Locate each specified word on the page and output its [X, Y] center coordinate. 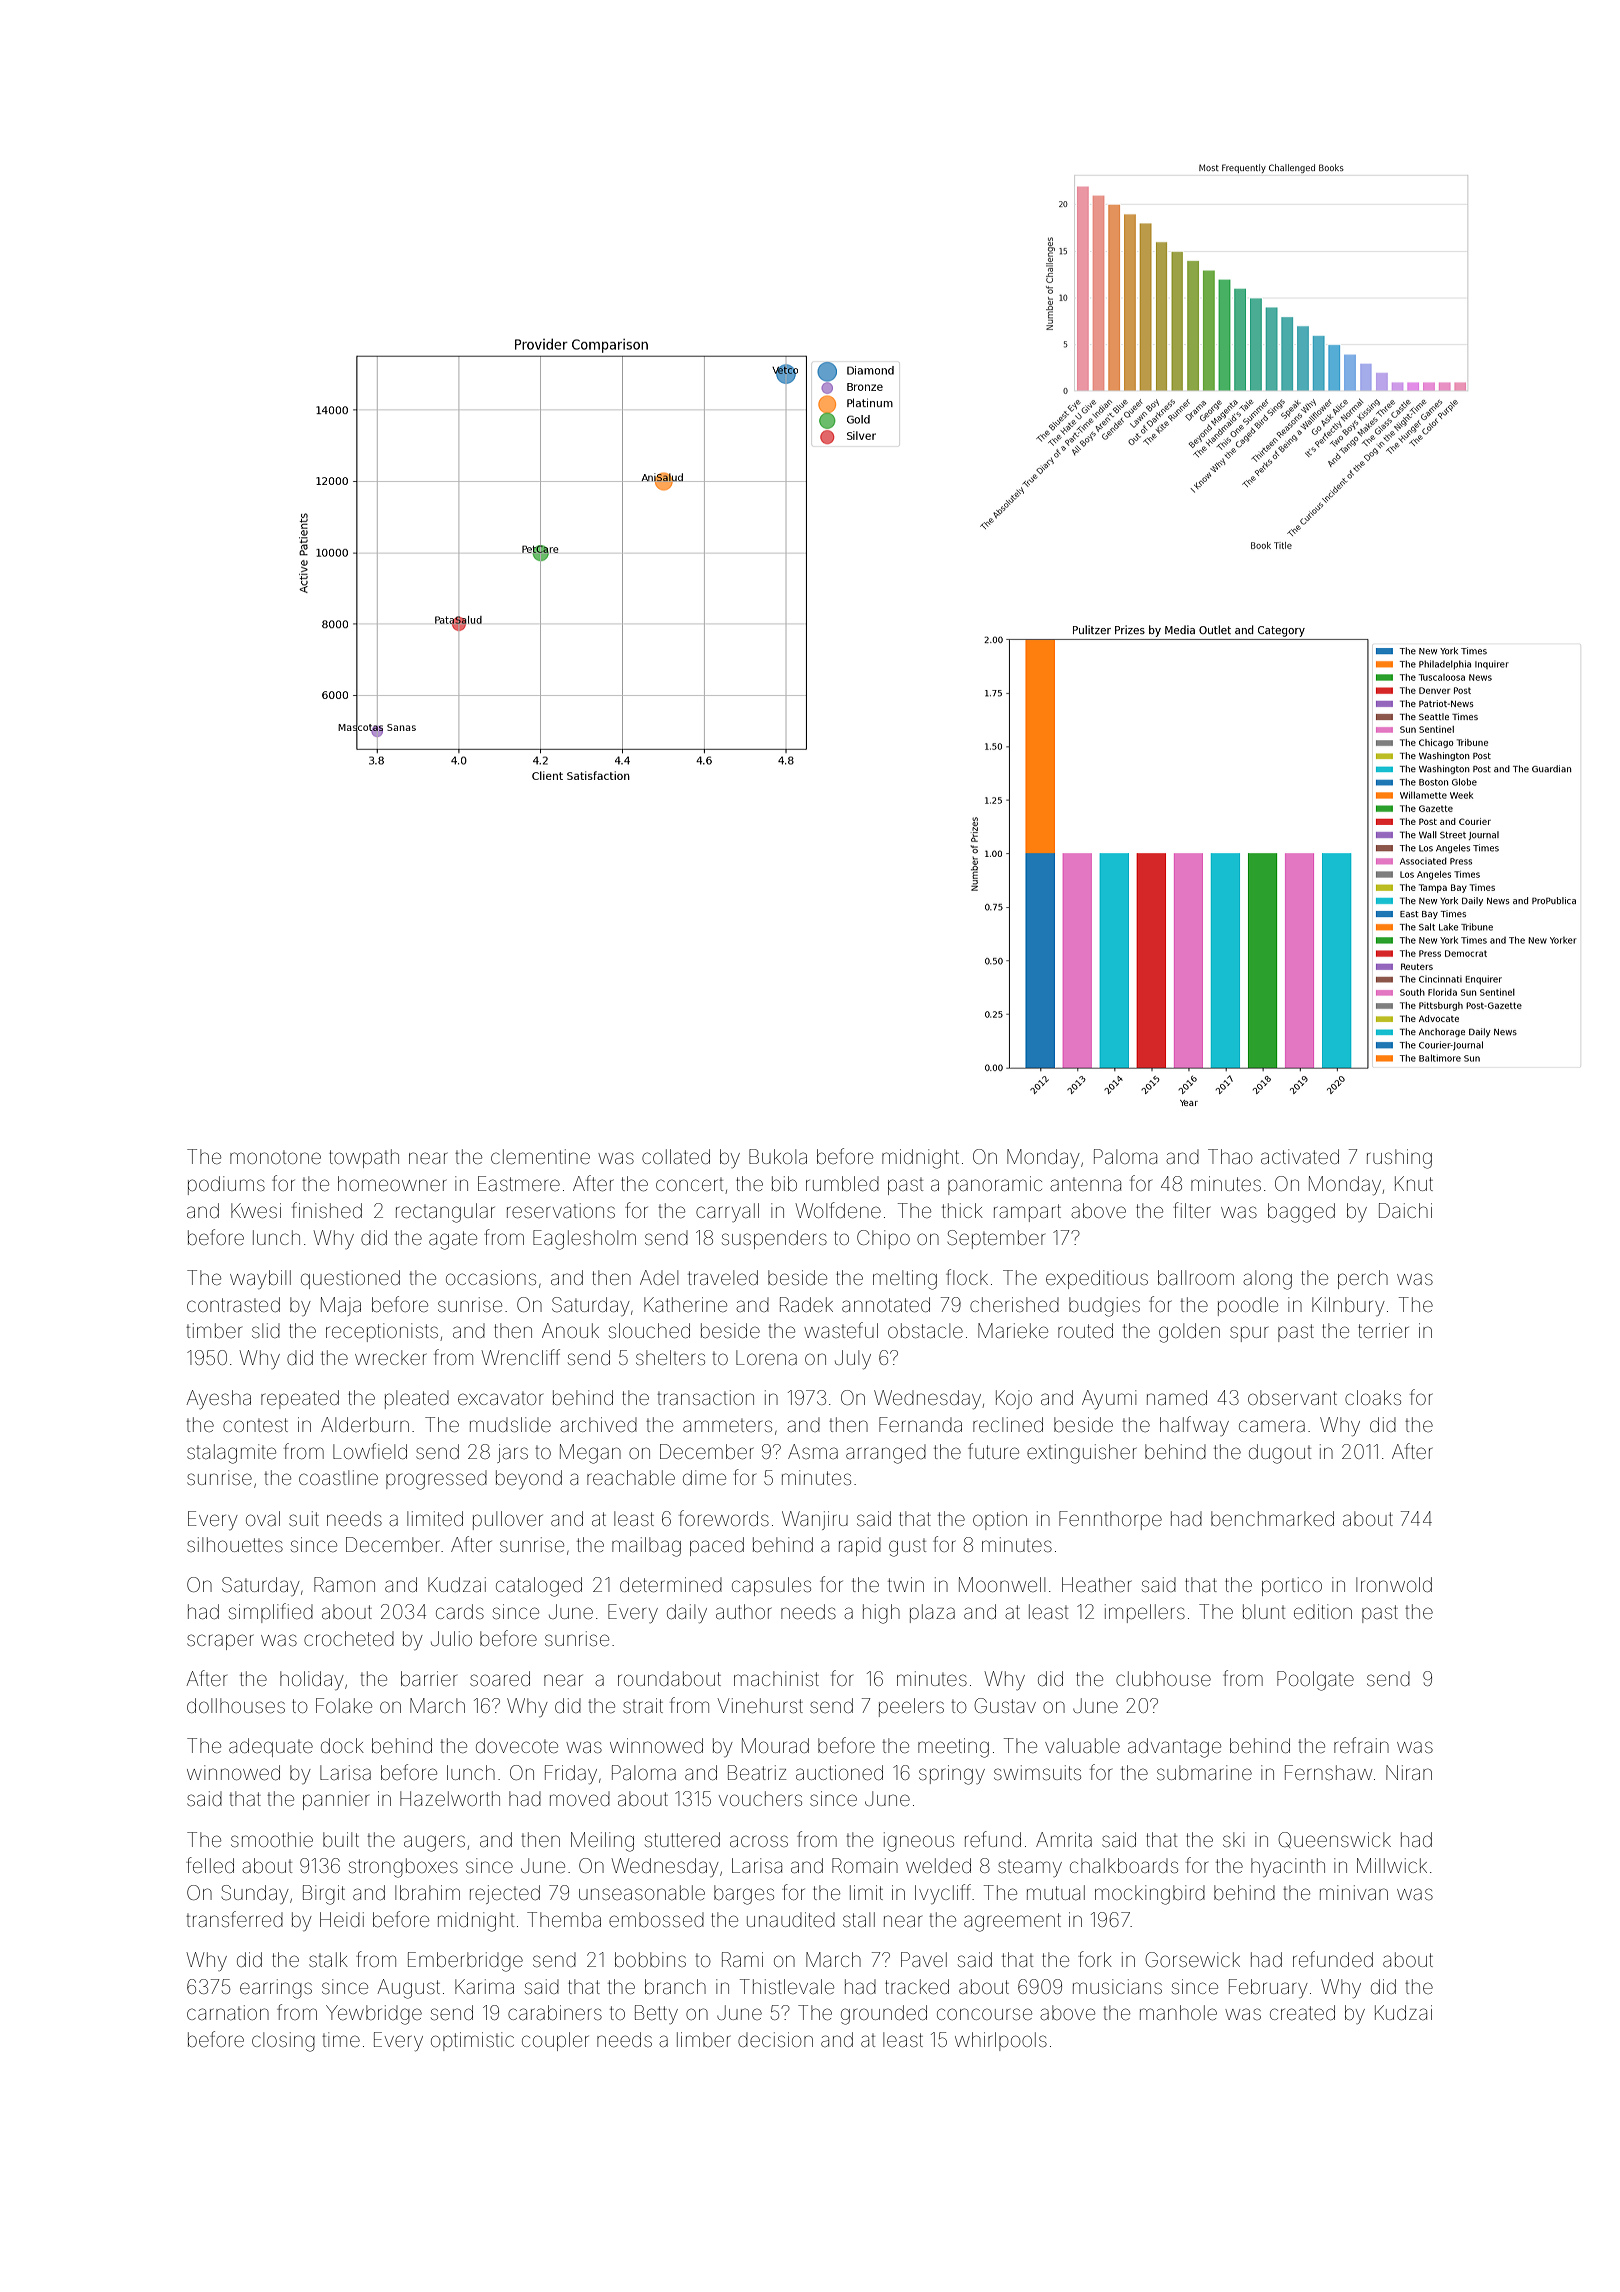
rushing [1399, 1159]
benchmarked [1272, 1518]
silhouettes [235, 1544]
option [1000, 1520]
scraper [220, 1642]
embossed [656, 1919]
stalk [328, 1959]
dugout [1280, 1454]
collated [676, 1156]
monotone [275, 1157]
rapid [860, 1546]
